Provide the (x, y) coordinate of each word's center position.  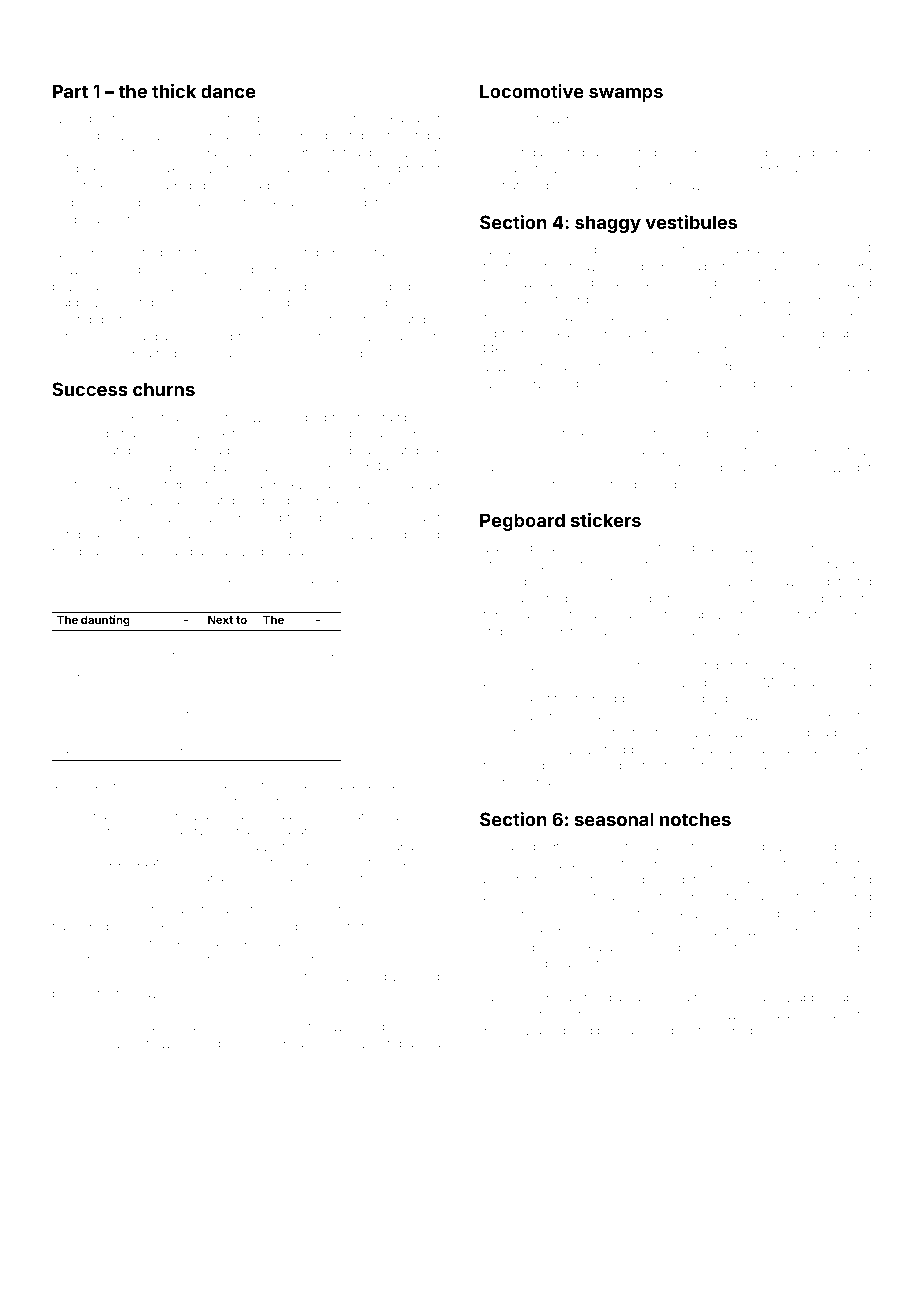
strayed (850, 284)
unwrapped (358, 153)
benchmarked (520, 930)
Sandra (851, 266)
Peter (83, 846)
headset (616, 896)
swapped (806, 998)
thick (174, 91)
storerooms (652, 665)
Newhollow (513, 366)
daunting (105, 621)
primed (500, 699)
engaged (126, 961)
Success (90, 389)
